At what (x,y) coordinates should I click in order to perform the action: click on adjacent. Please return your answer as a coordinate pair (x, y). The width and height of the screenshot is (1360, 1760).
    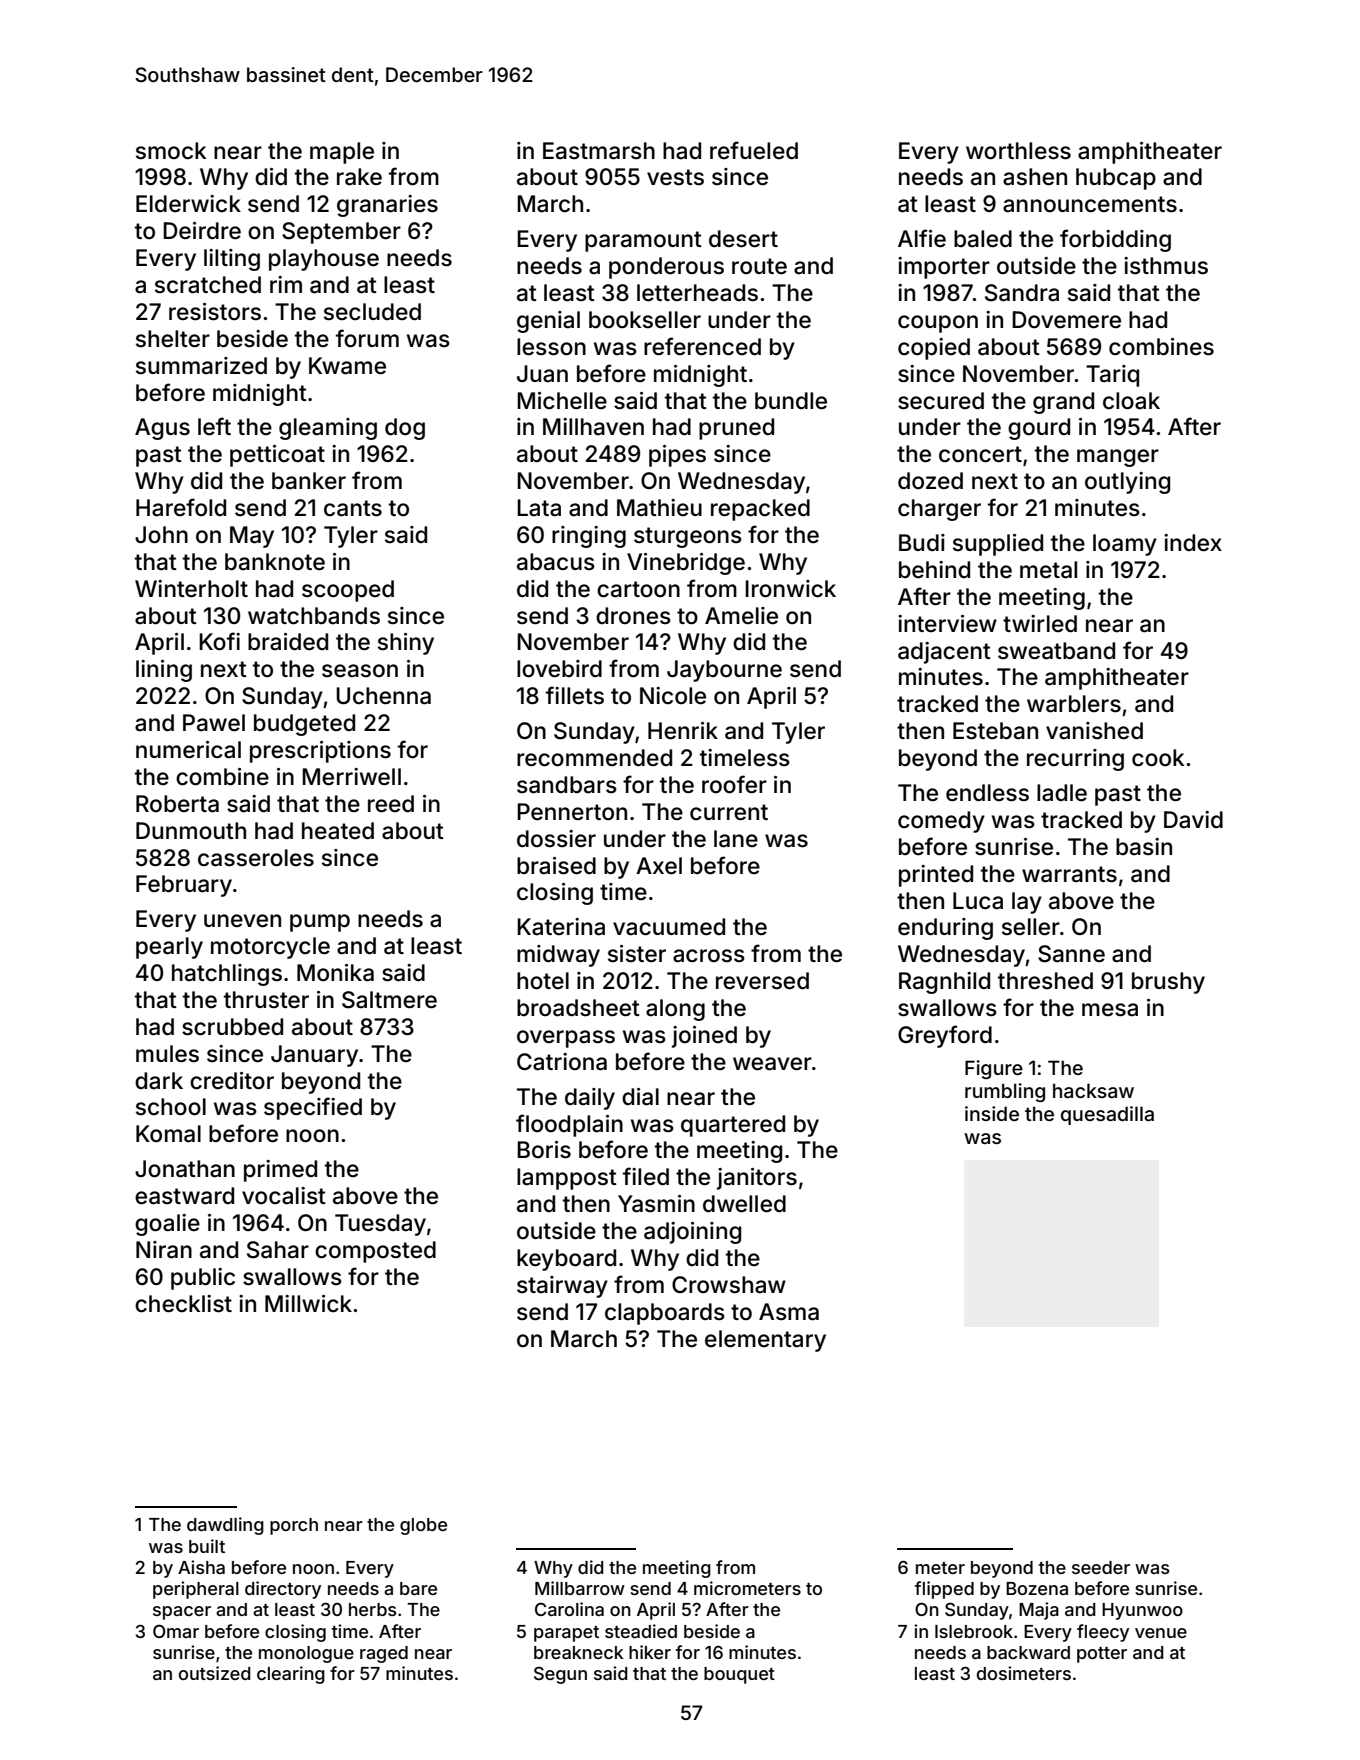
    Looking at the image, I should click on (944, 653).
